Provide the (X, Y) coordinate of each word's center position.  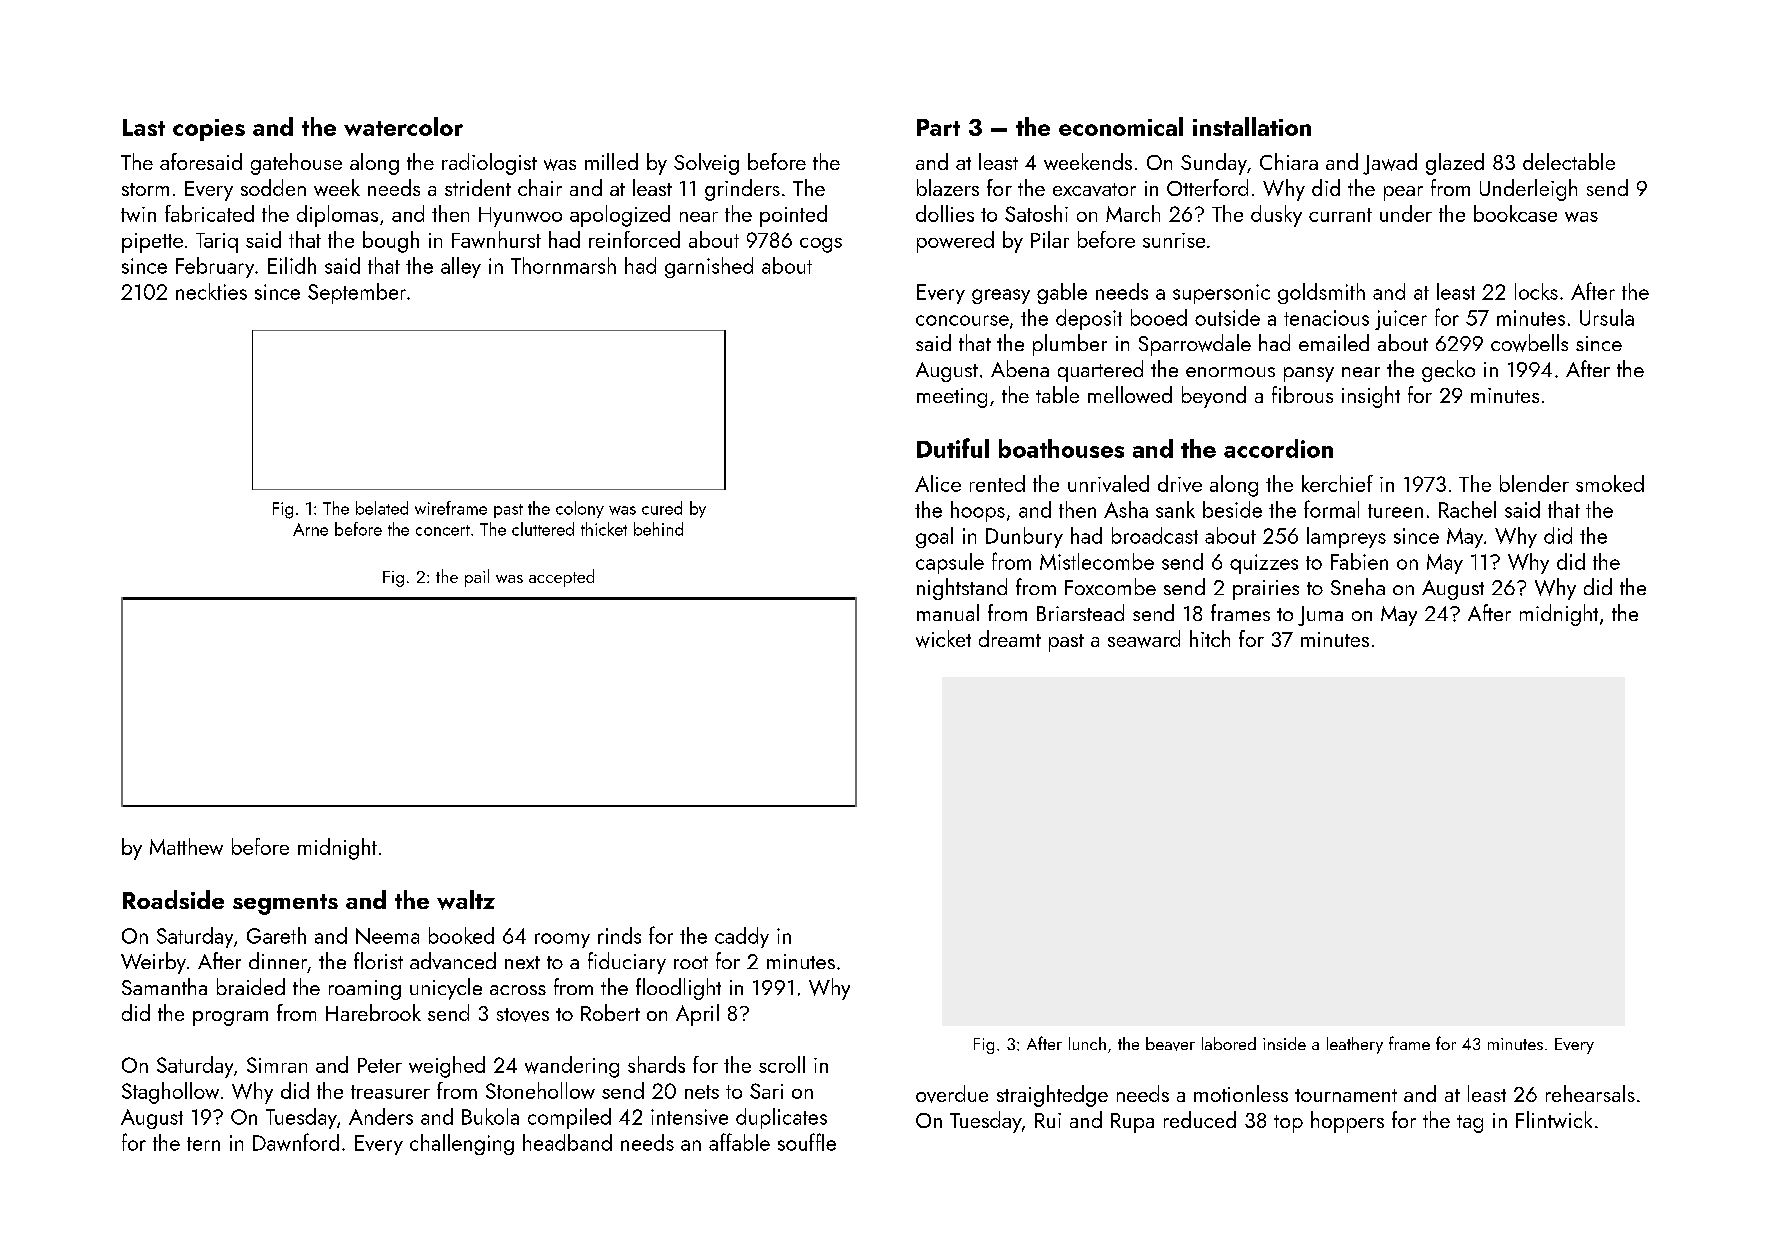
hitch (1210, 638)
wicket (943, 639)
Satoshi (1036, 213)
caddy (742, 937)
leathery (1355, 1045)
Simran (277, 1065)
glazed (1455, 164)
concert (443, 530)
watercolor (403, 126)
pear (1403, 193)
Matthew (186, 846)
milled (611, 161)
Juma (1320, 616)
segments (285, 904)
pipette (152, 243)
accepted (561, 578)
